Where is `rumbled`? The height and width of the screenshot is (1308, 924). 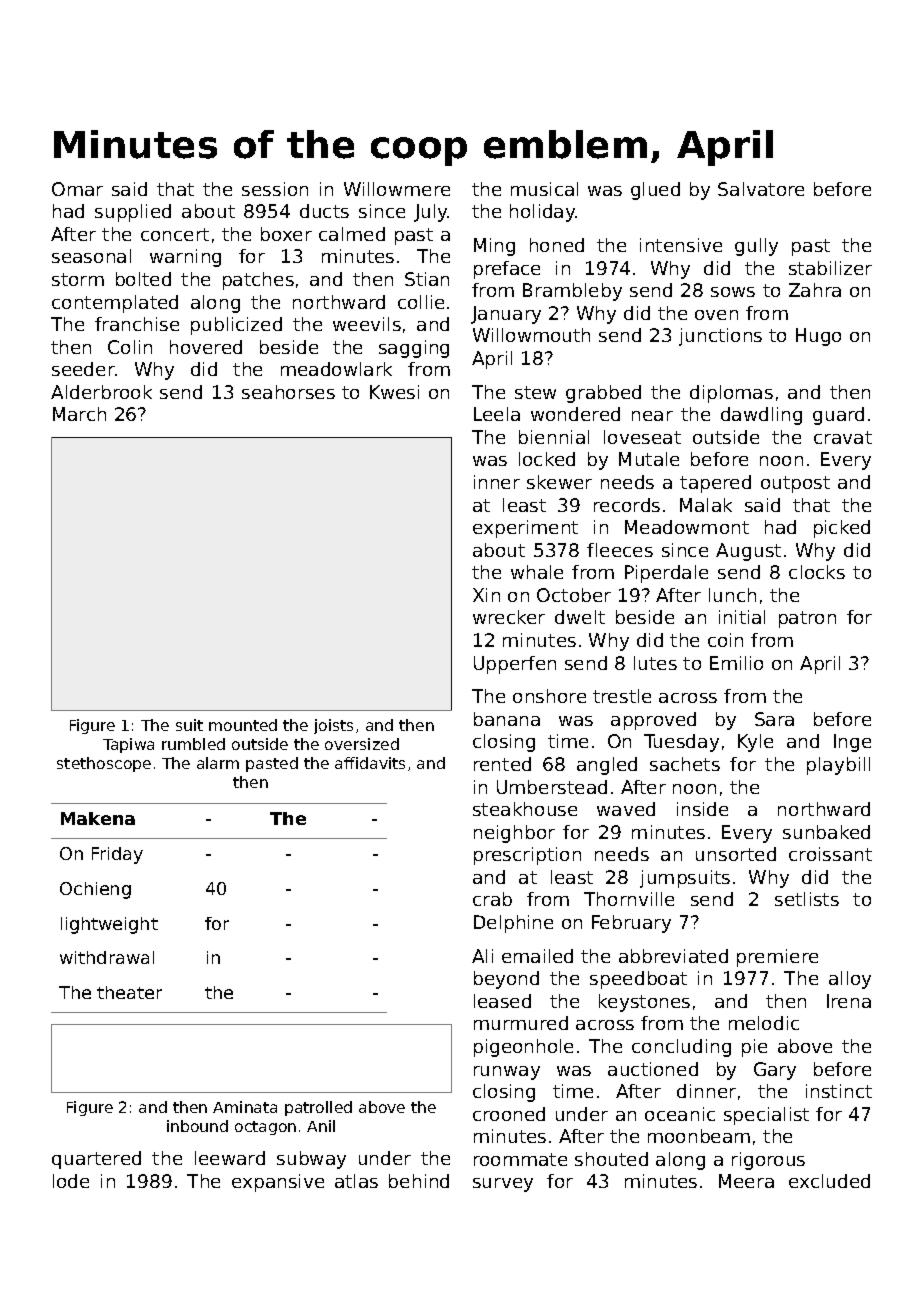
rumbled is located at coordinates (193, 744).
